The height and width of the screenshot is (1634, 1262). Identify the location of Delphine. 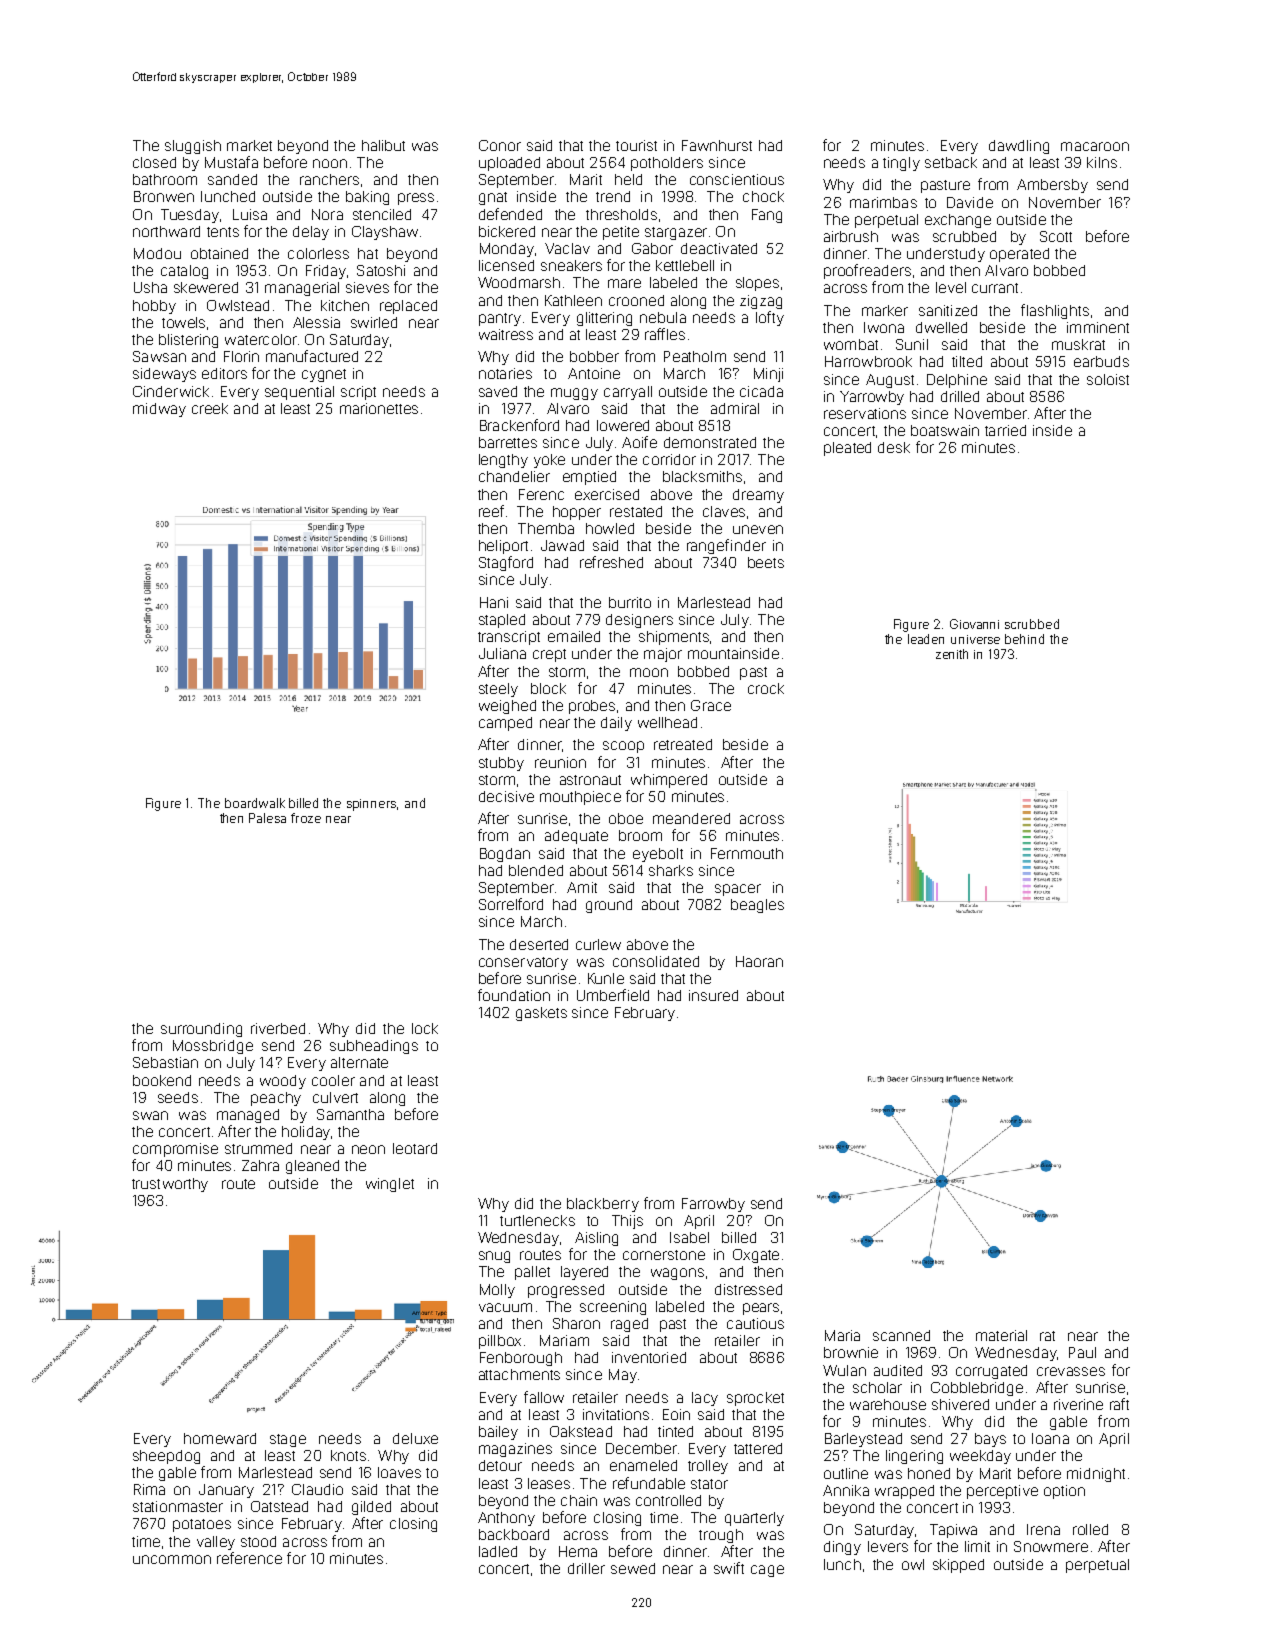
(957, 381).
